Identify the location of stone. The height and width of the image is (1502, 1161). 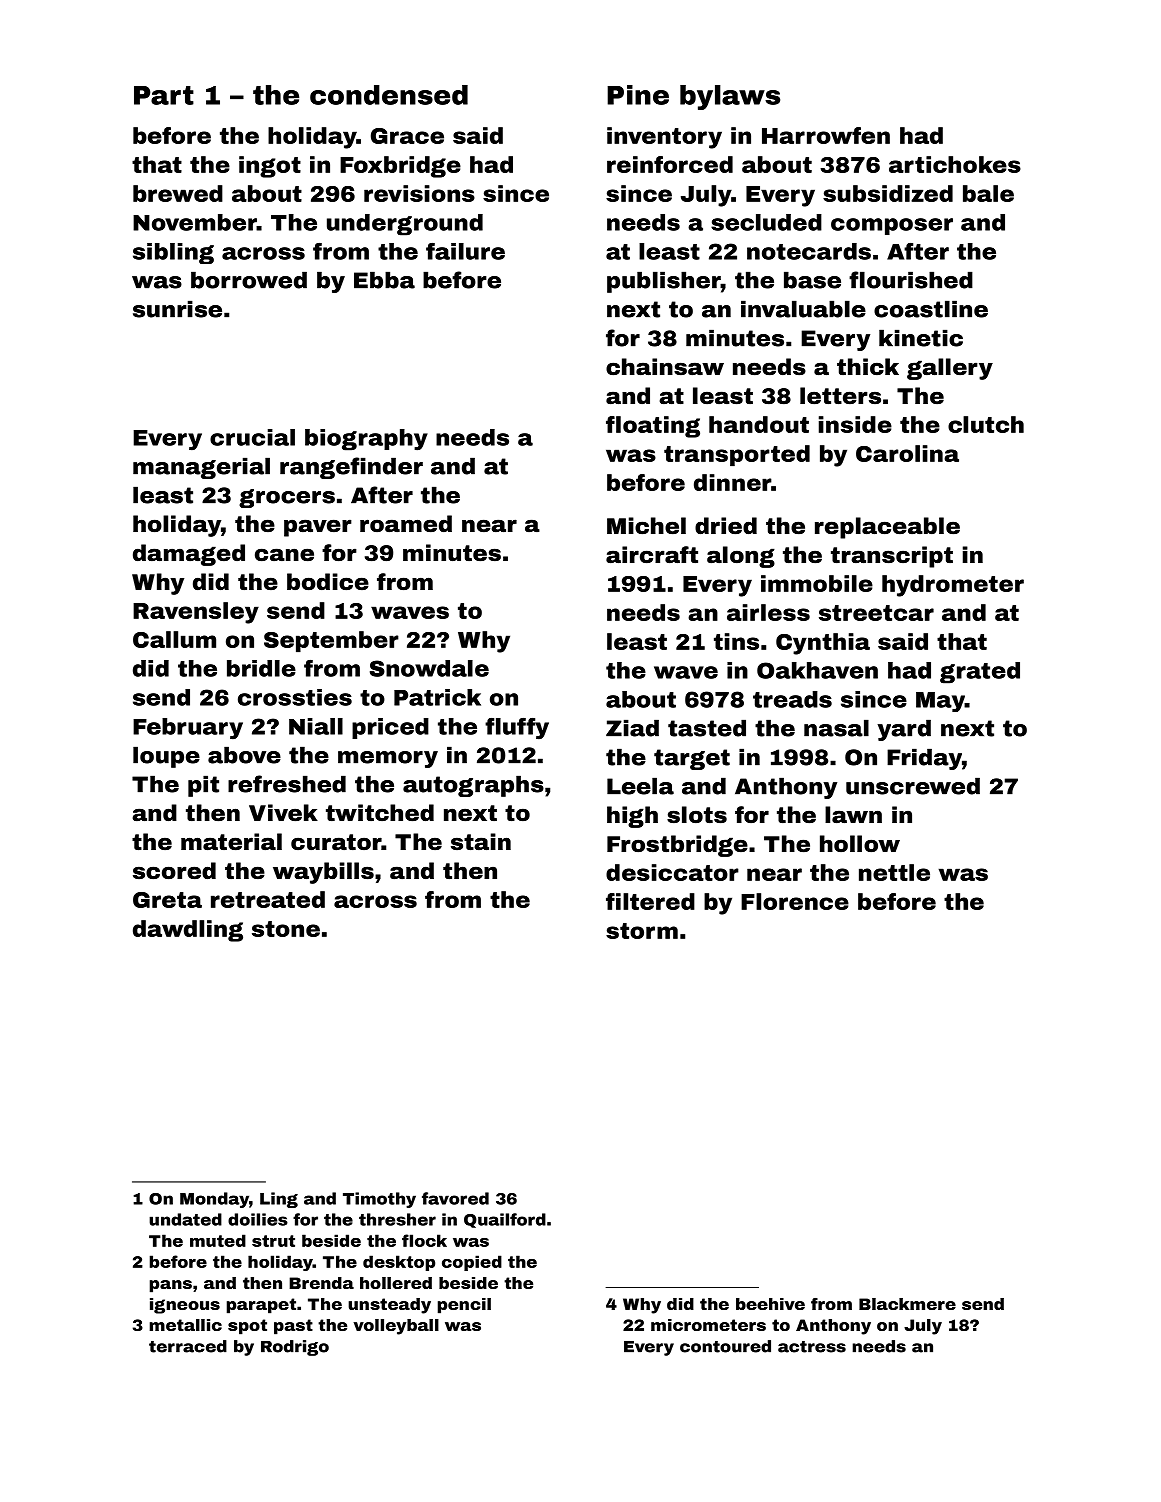
(286, 929).
